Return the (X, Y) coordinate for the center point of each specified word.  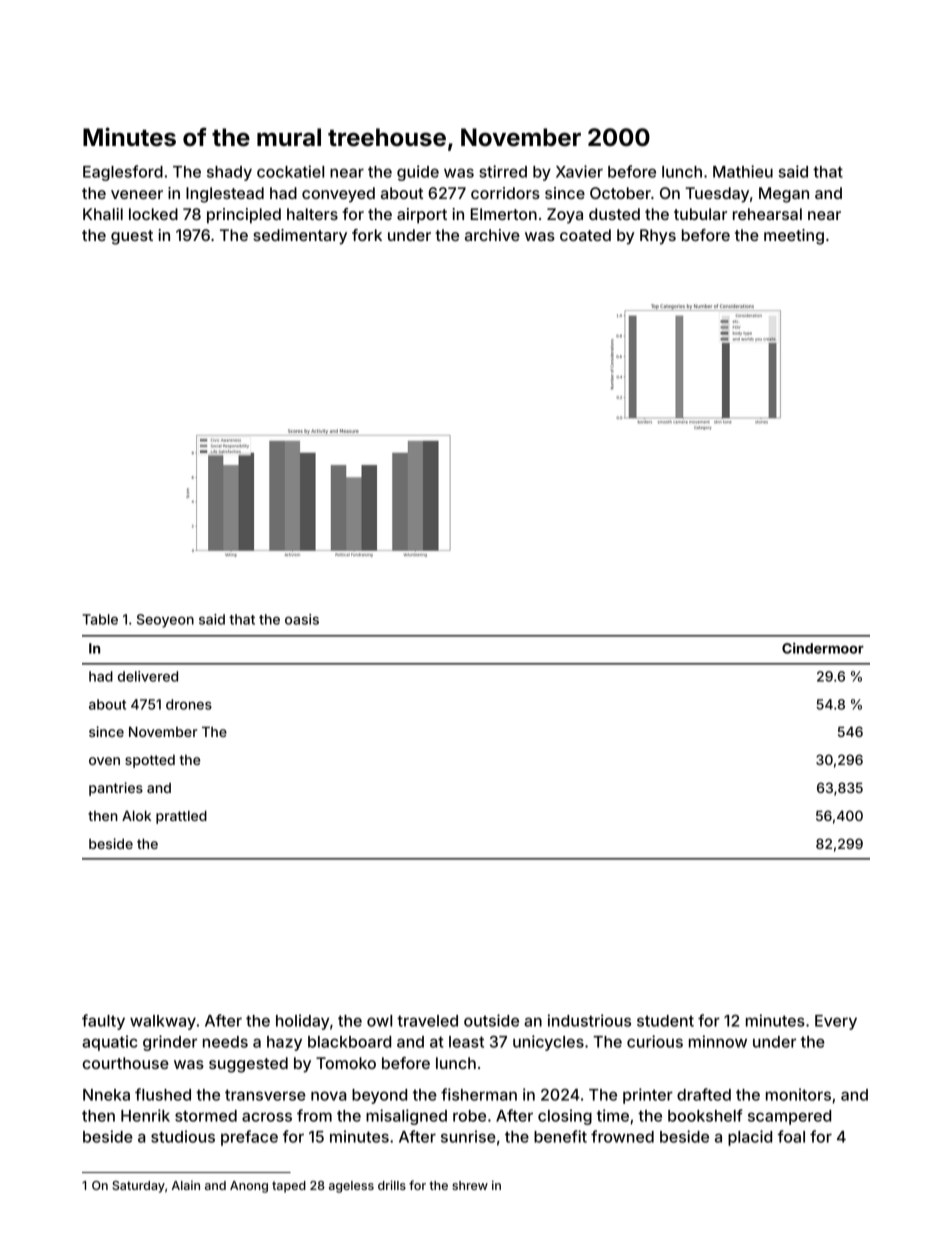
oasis (302, 619)
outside (491, 1020)
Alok (136, 816)
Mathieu (743, 171)
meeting (794, 237)
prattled (181, 817)
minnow (718, 1041)
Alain (186, 1185)
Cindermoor (823, 648)
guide (418, 173)
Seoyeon (165, 621)
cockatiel (290, 171)
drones (189, 704)
